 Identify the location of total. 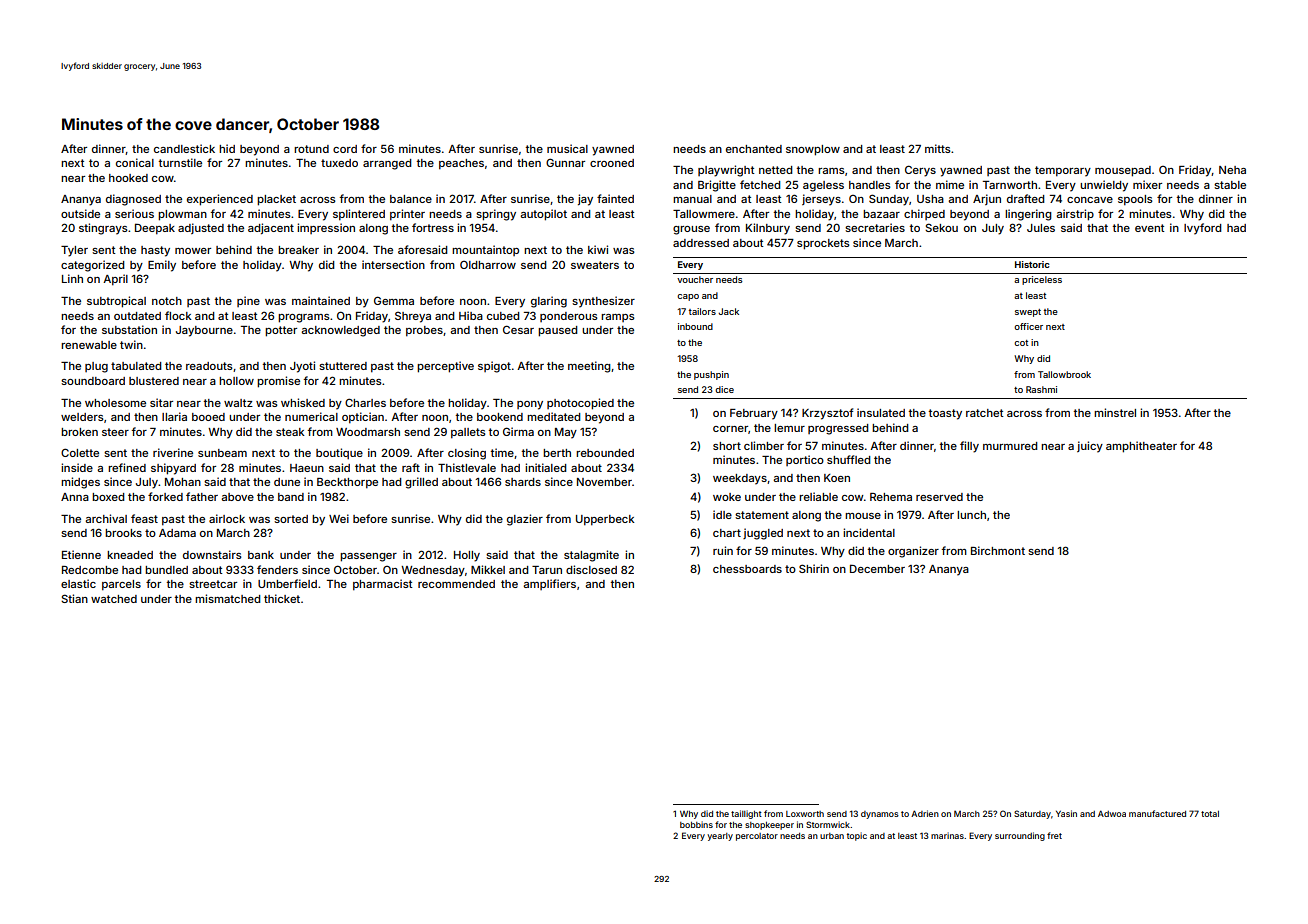
(1210, 814).
